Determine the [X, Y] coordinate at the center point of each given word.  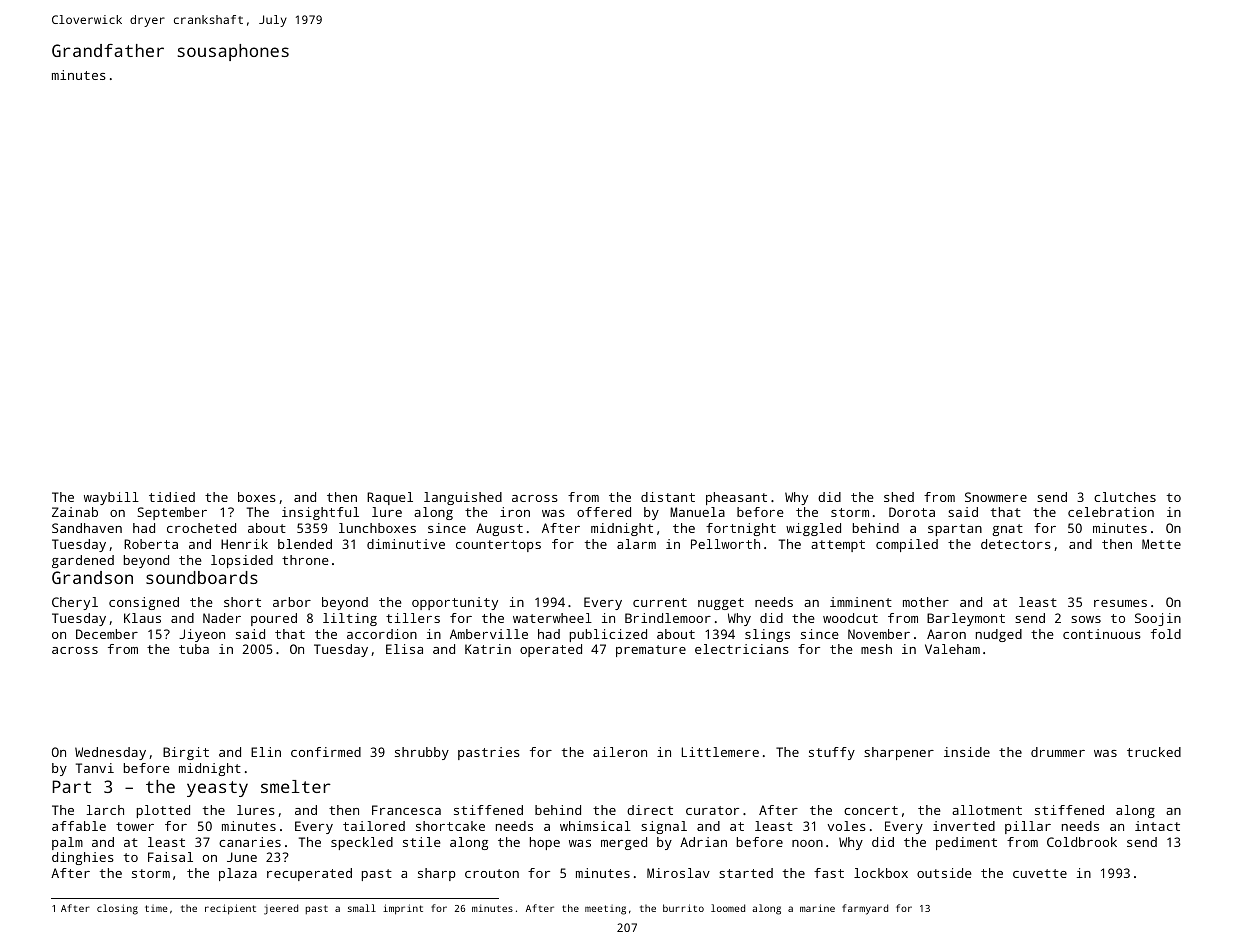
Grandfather [108, 50]
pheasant [736, 498]
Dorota [912, 512]
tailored [374, 826]
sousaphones [233, 52]
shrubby [422, 753]
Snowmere [996, 497]
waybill [111, 498]
